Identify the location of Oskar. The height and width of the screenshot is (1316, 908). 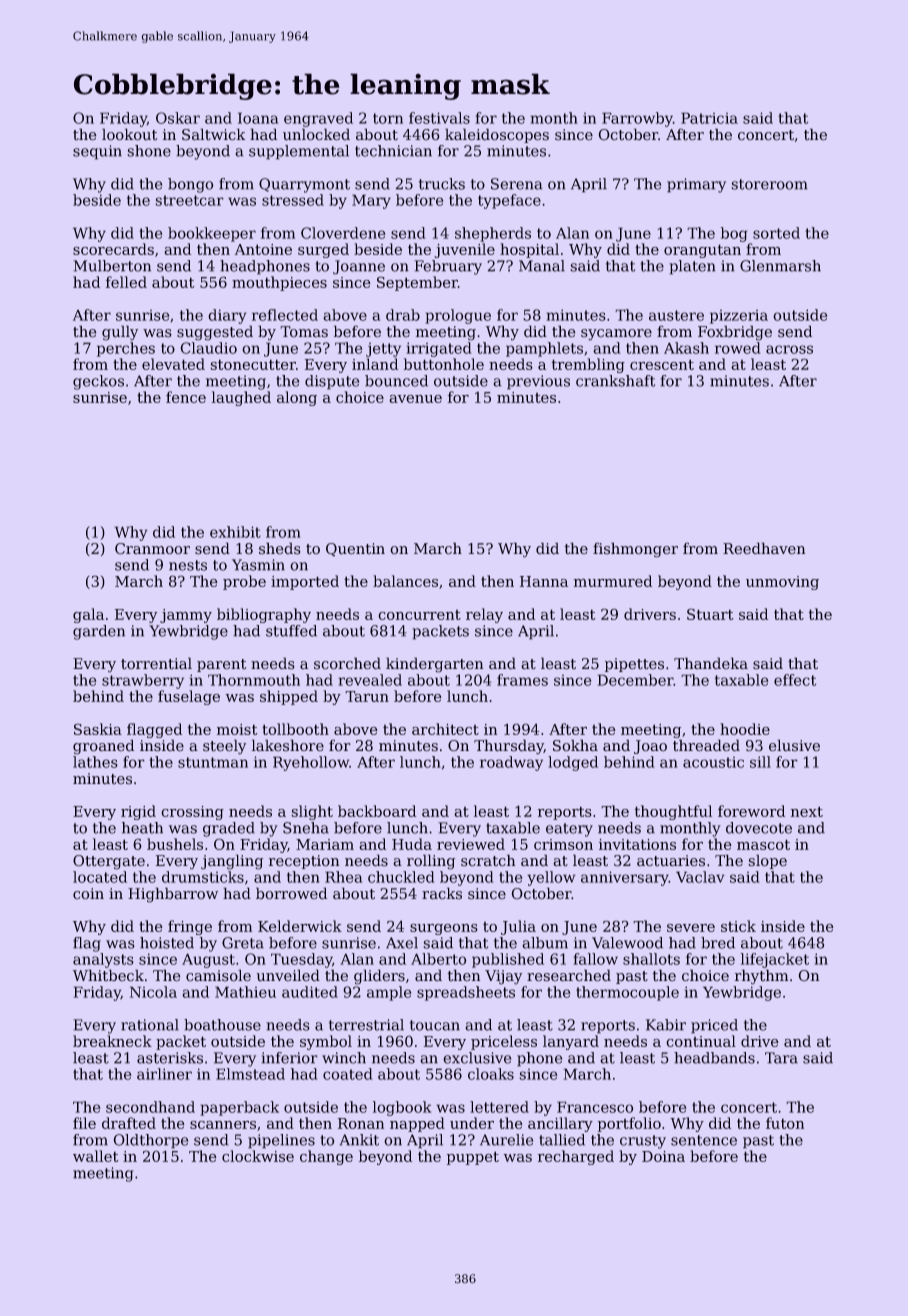
(178, 118).
